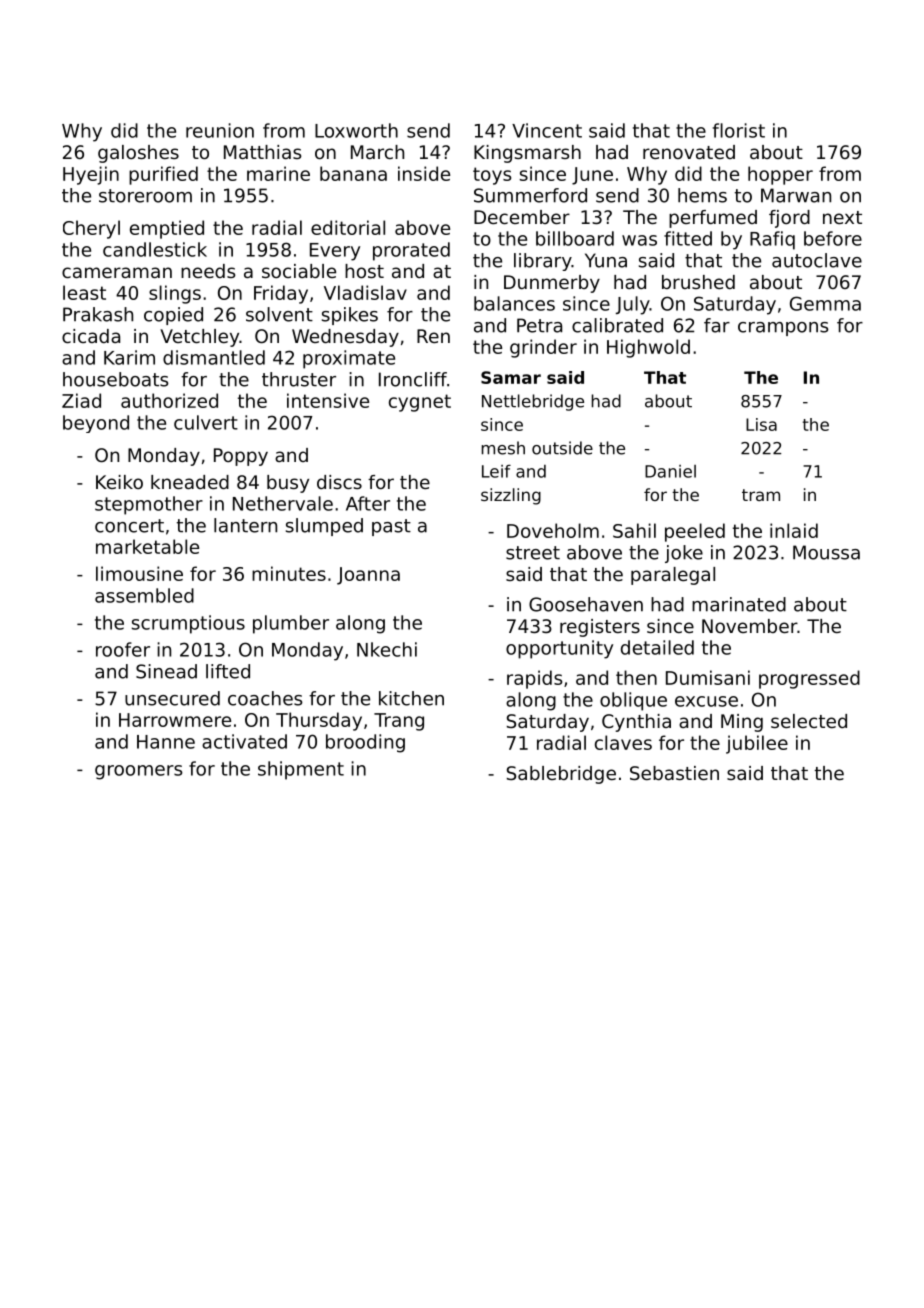  What do you see at coordinates (739, 130) in the screenshot?
I see `florist` at bounding box center [739, 130].
